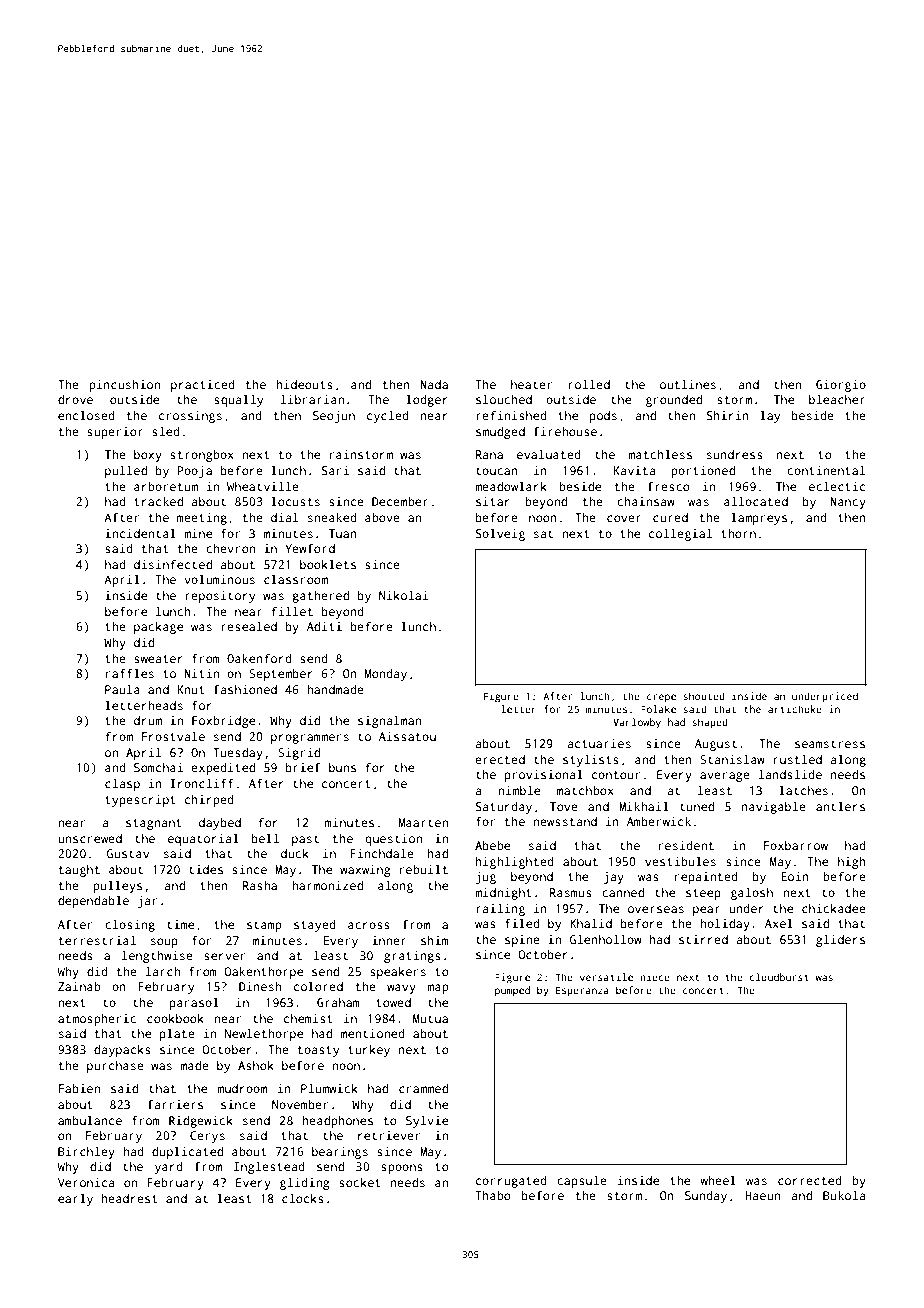  I want to click on Paula, so click(122, 689).
